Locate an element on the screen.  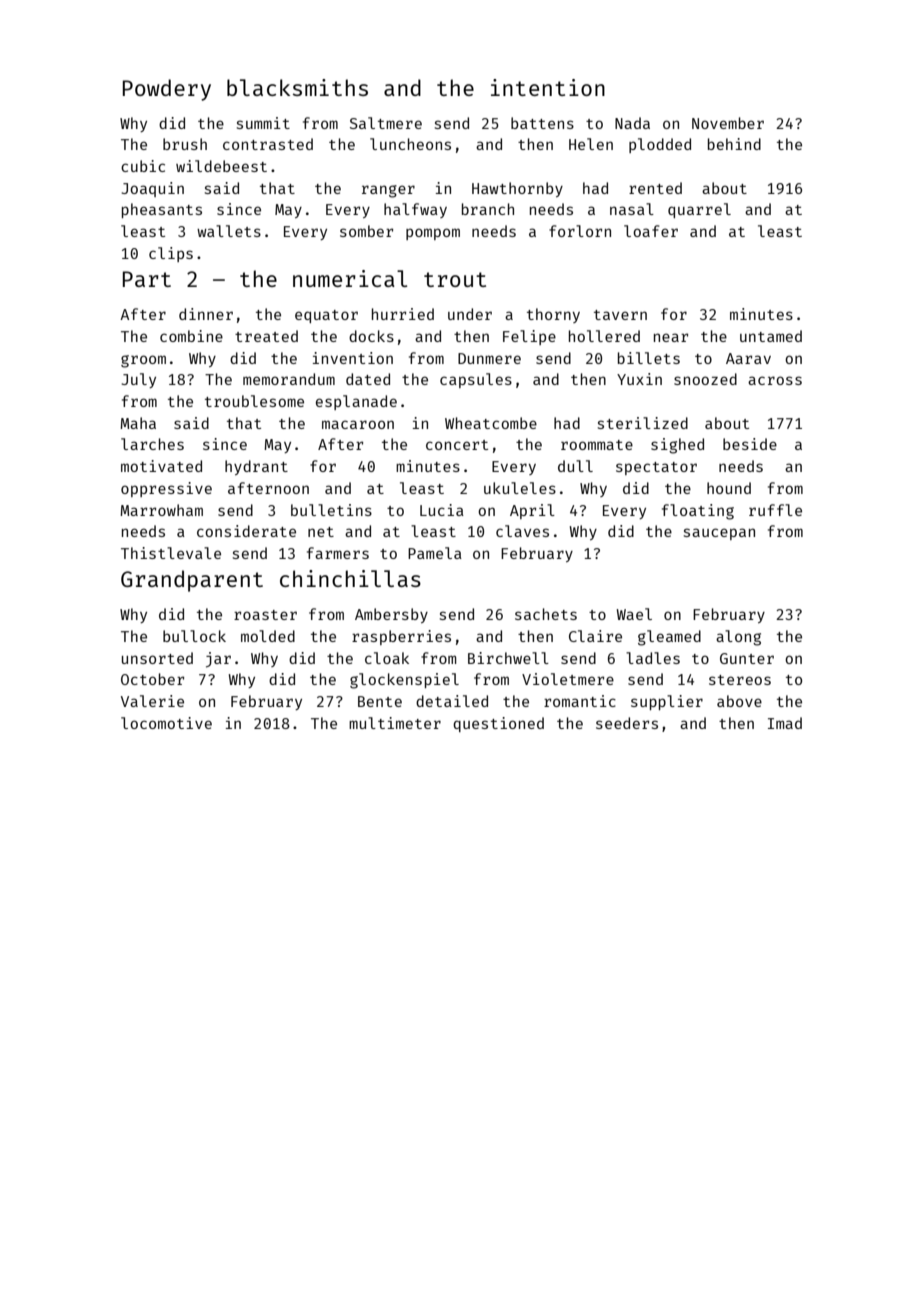
capsules is located at coordinates (476, 380).
